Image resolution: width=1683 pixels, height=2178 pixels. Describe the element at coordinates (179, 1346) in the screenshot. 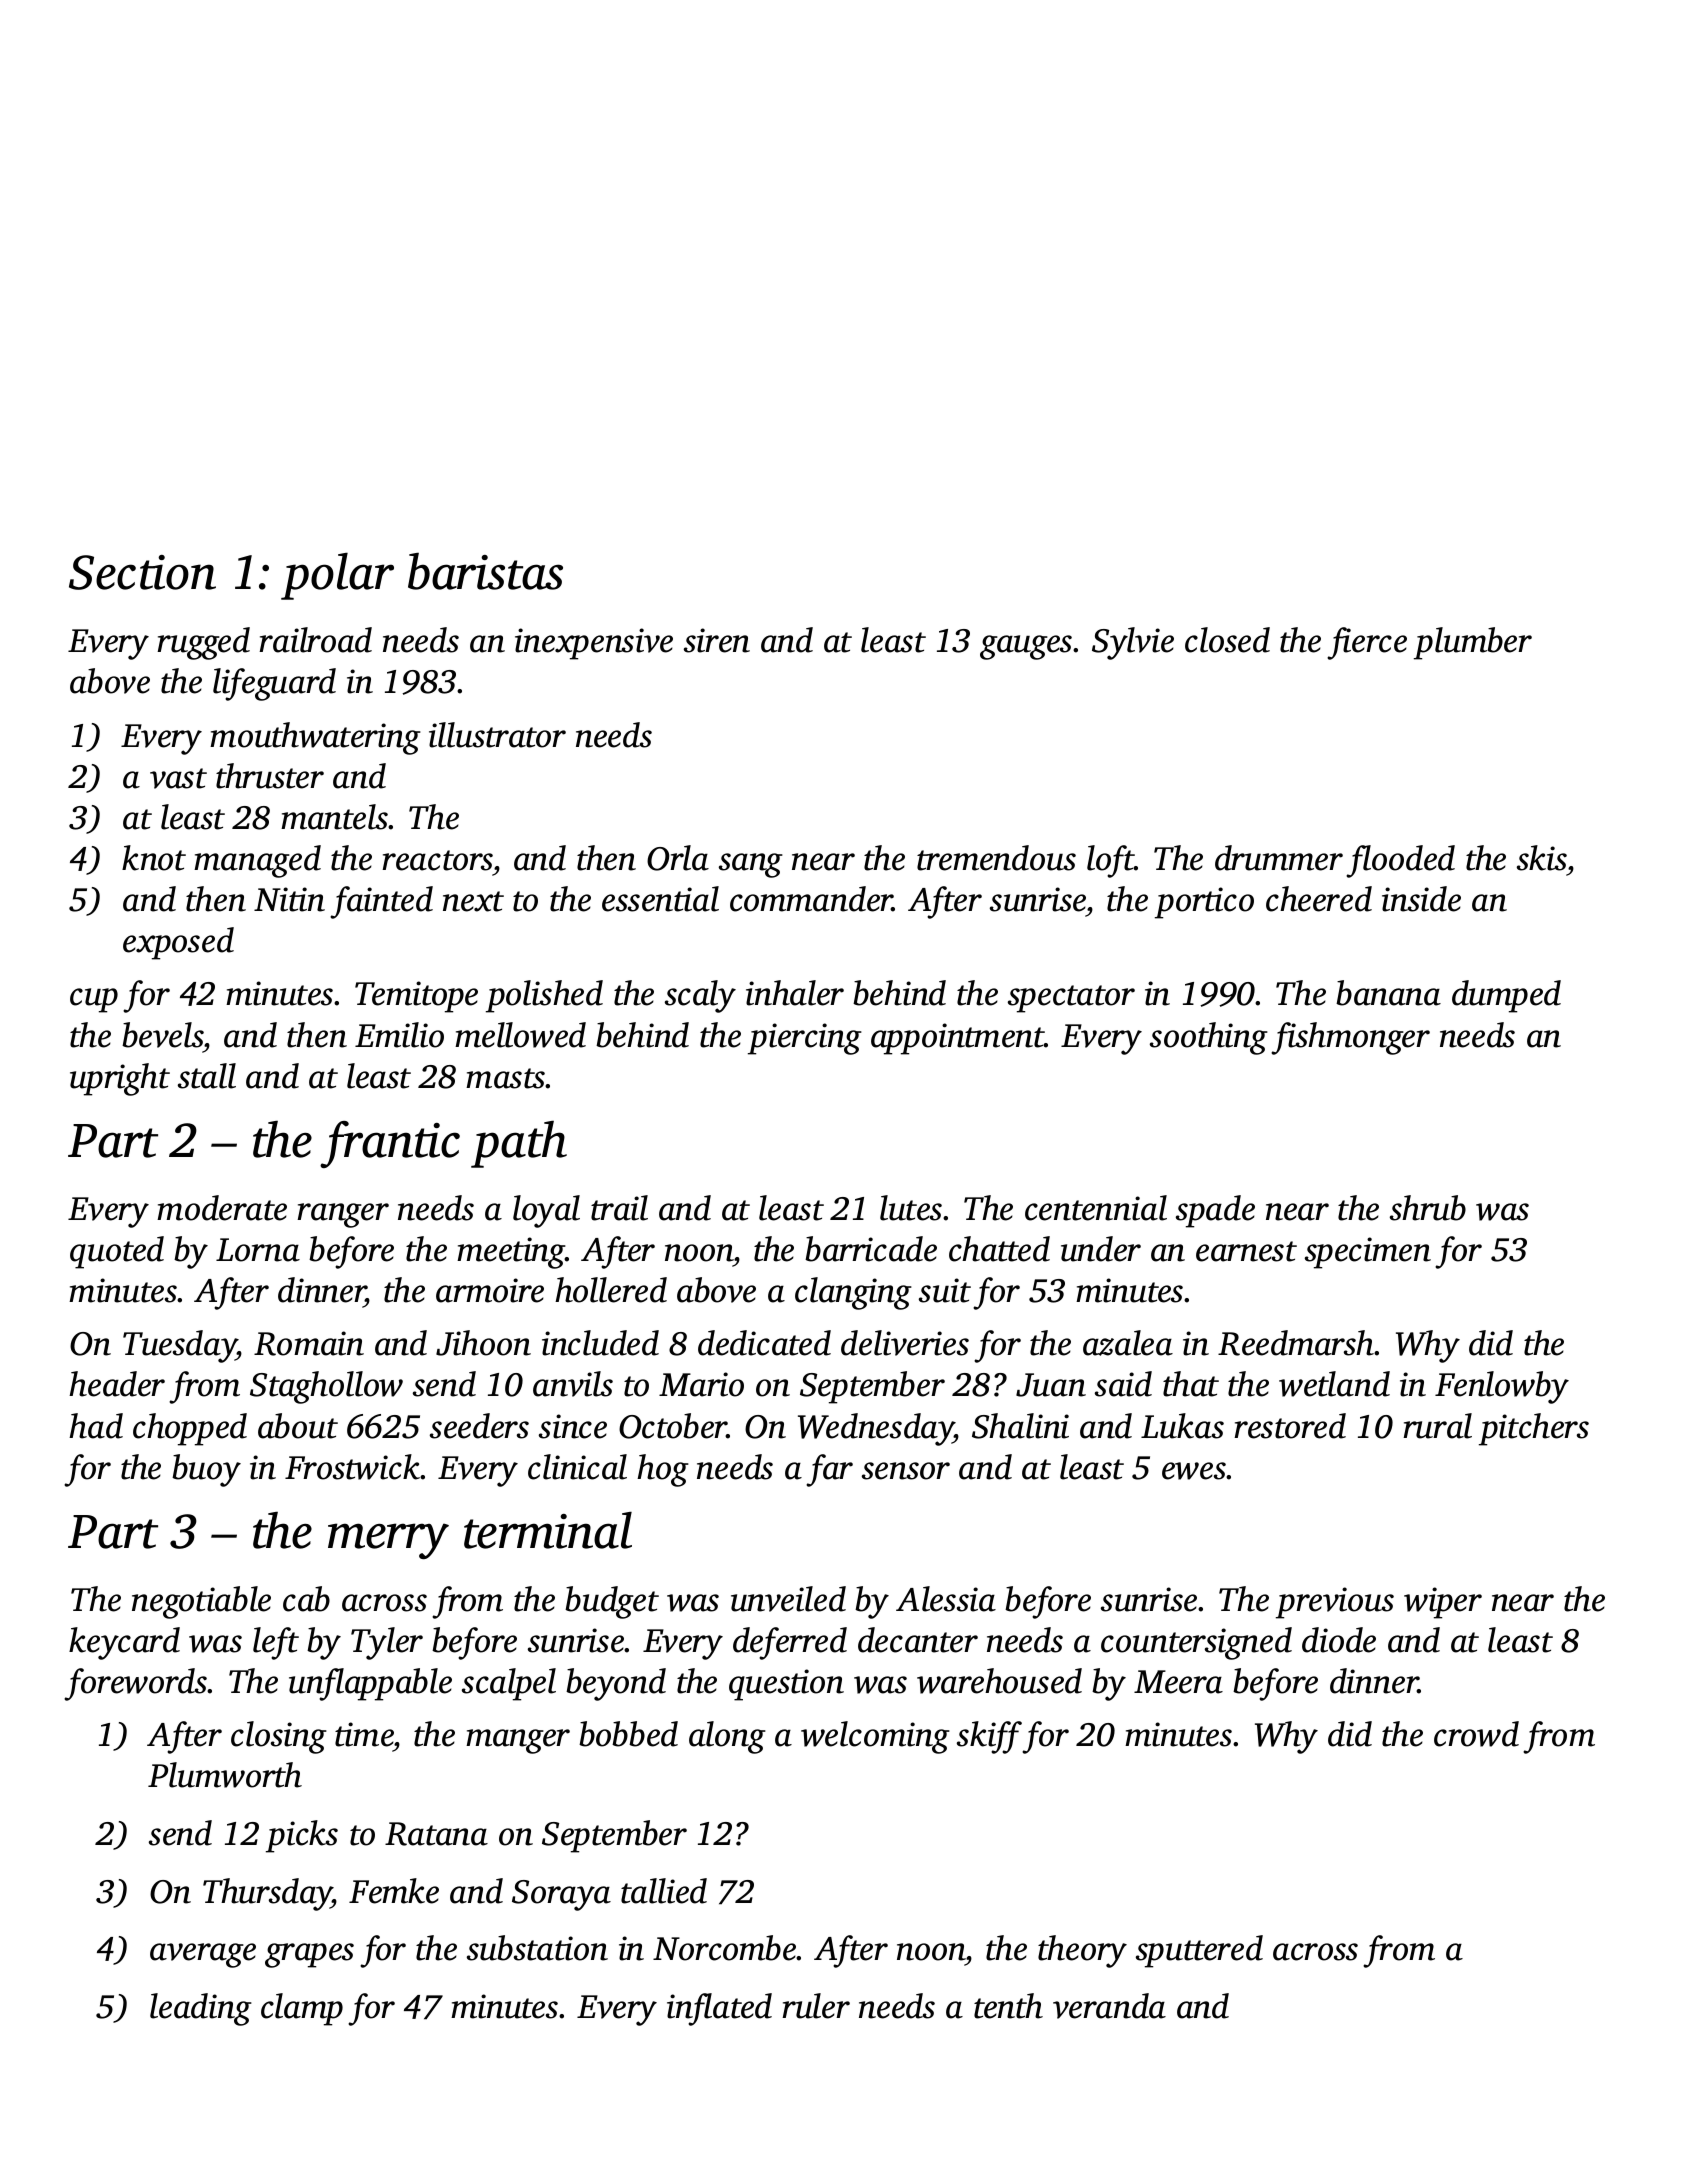

I see `Tuesday` at that location.
